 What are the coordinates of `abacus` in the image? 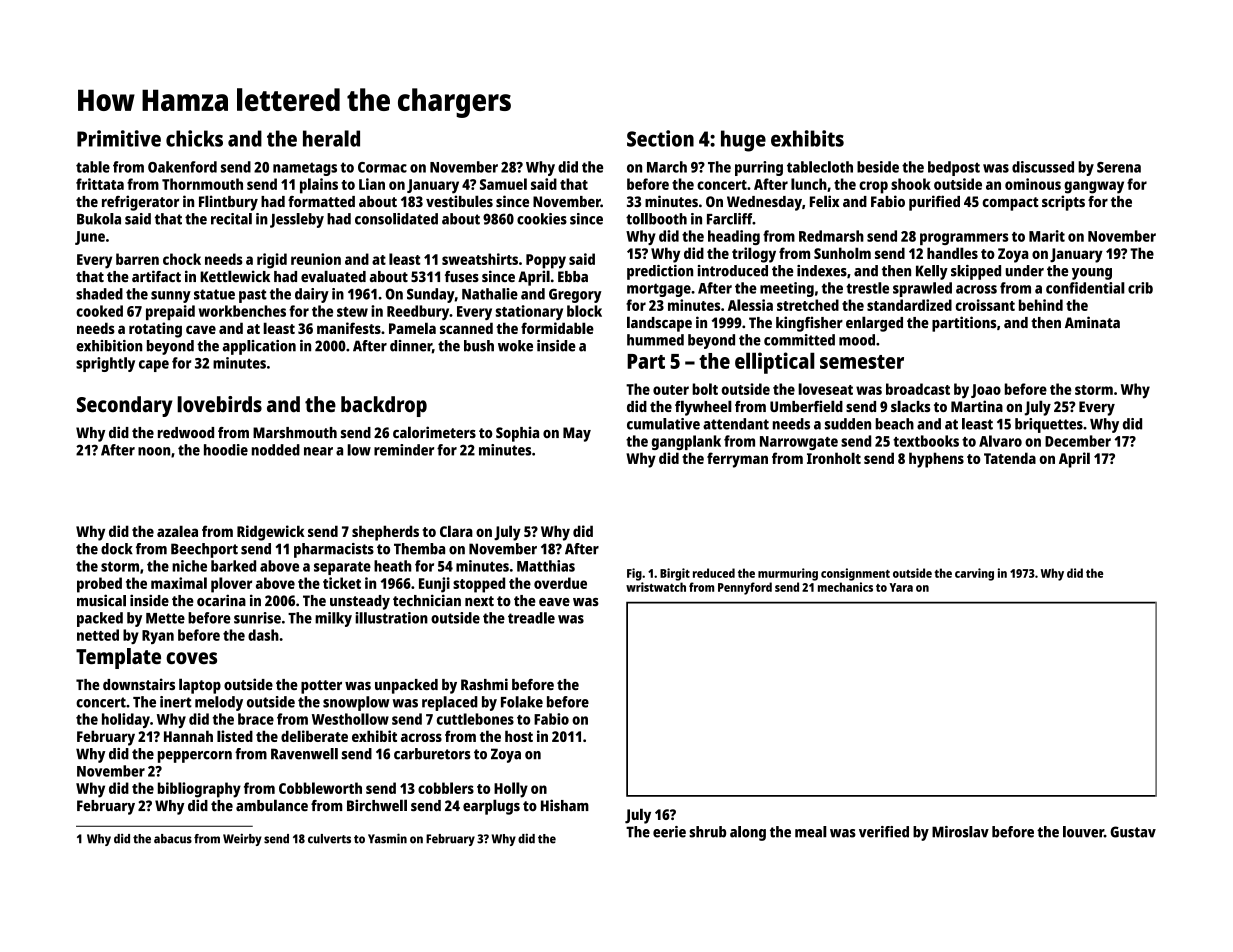 It's located at (173, 839).
